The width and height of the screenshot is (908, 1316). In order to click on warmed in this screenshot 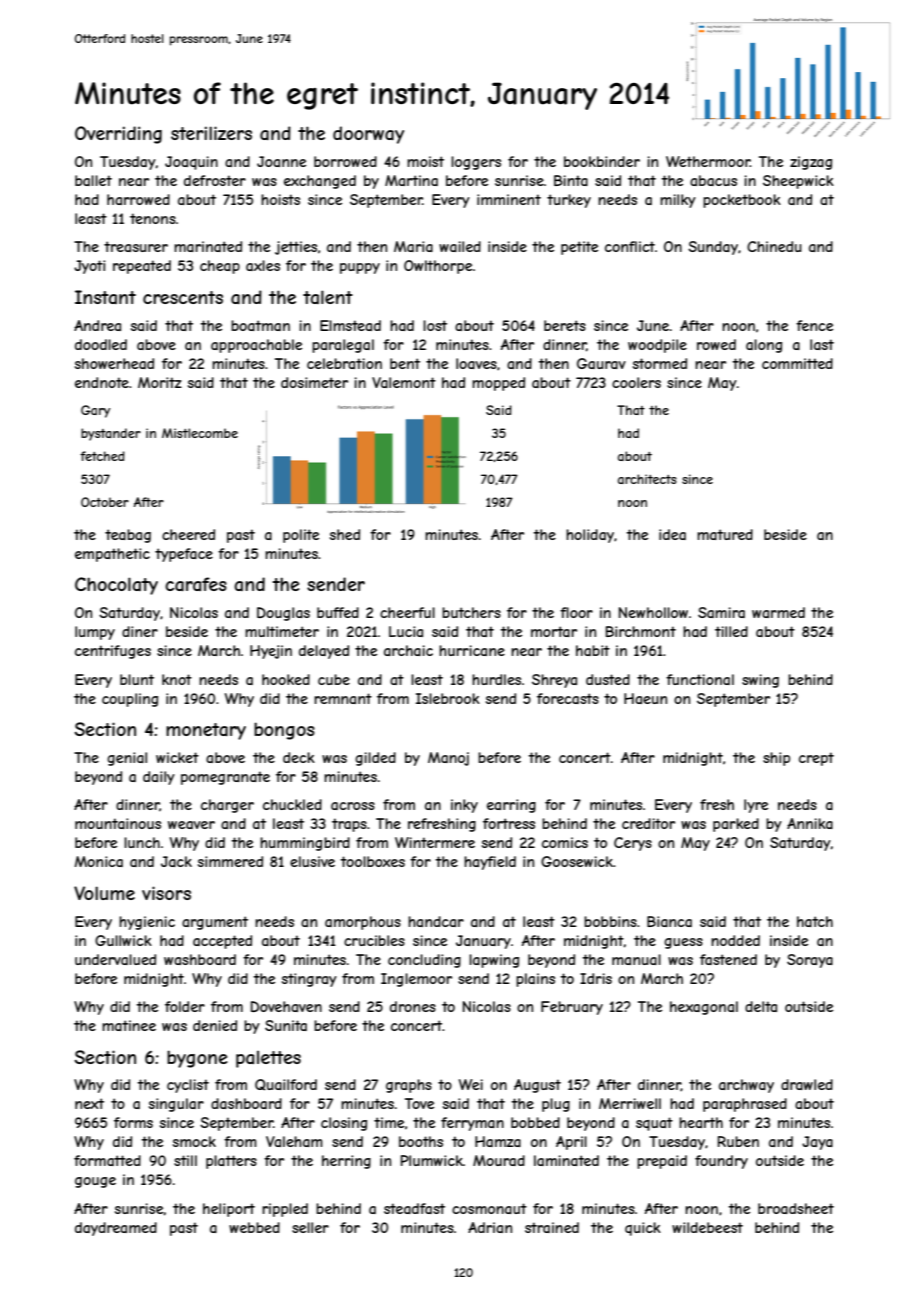, I will do `click(778, 612)`.
